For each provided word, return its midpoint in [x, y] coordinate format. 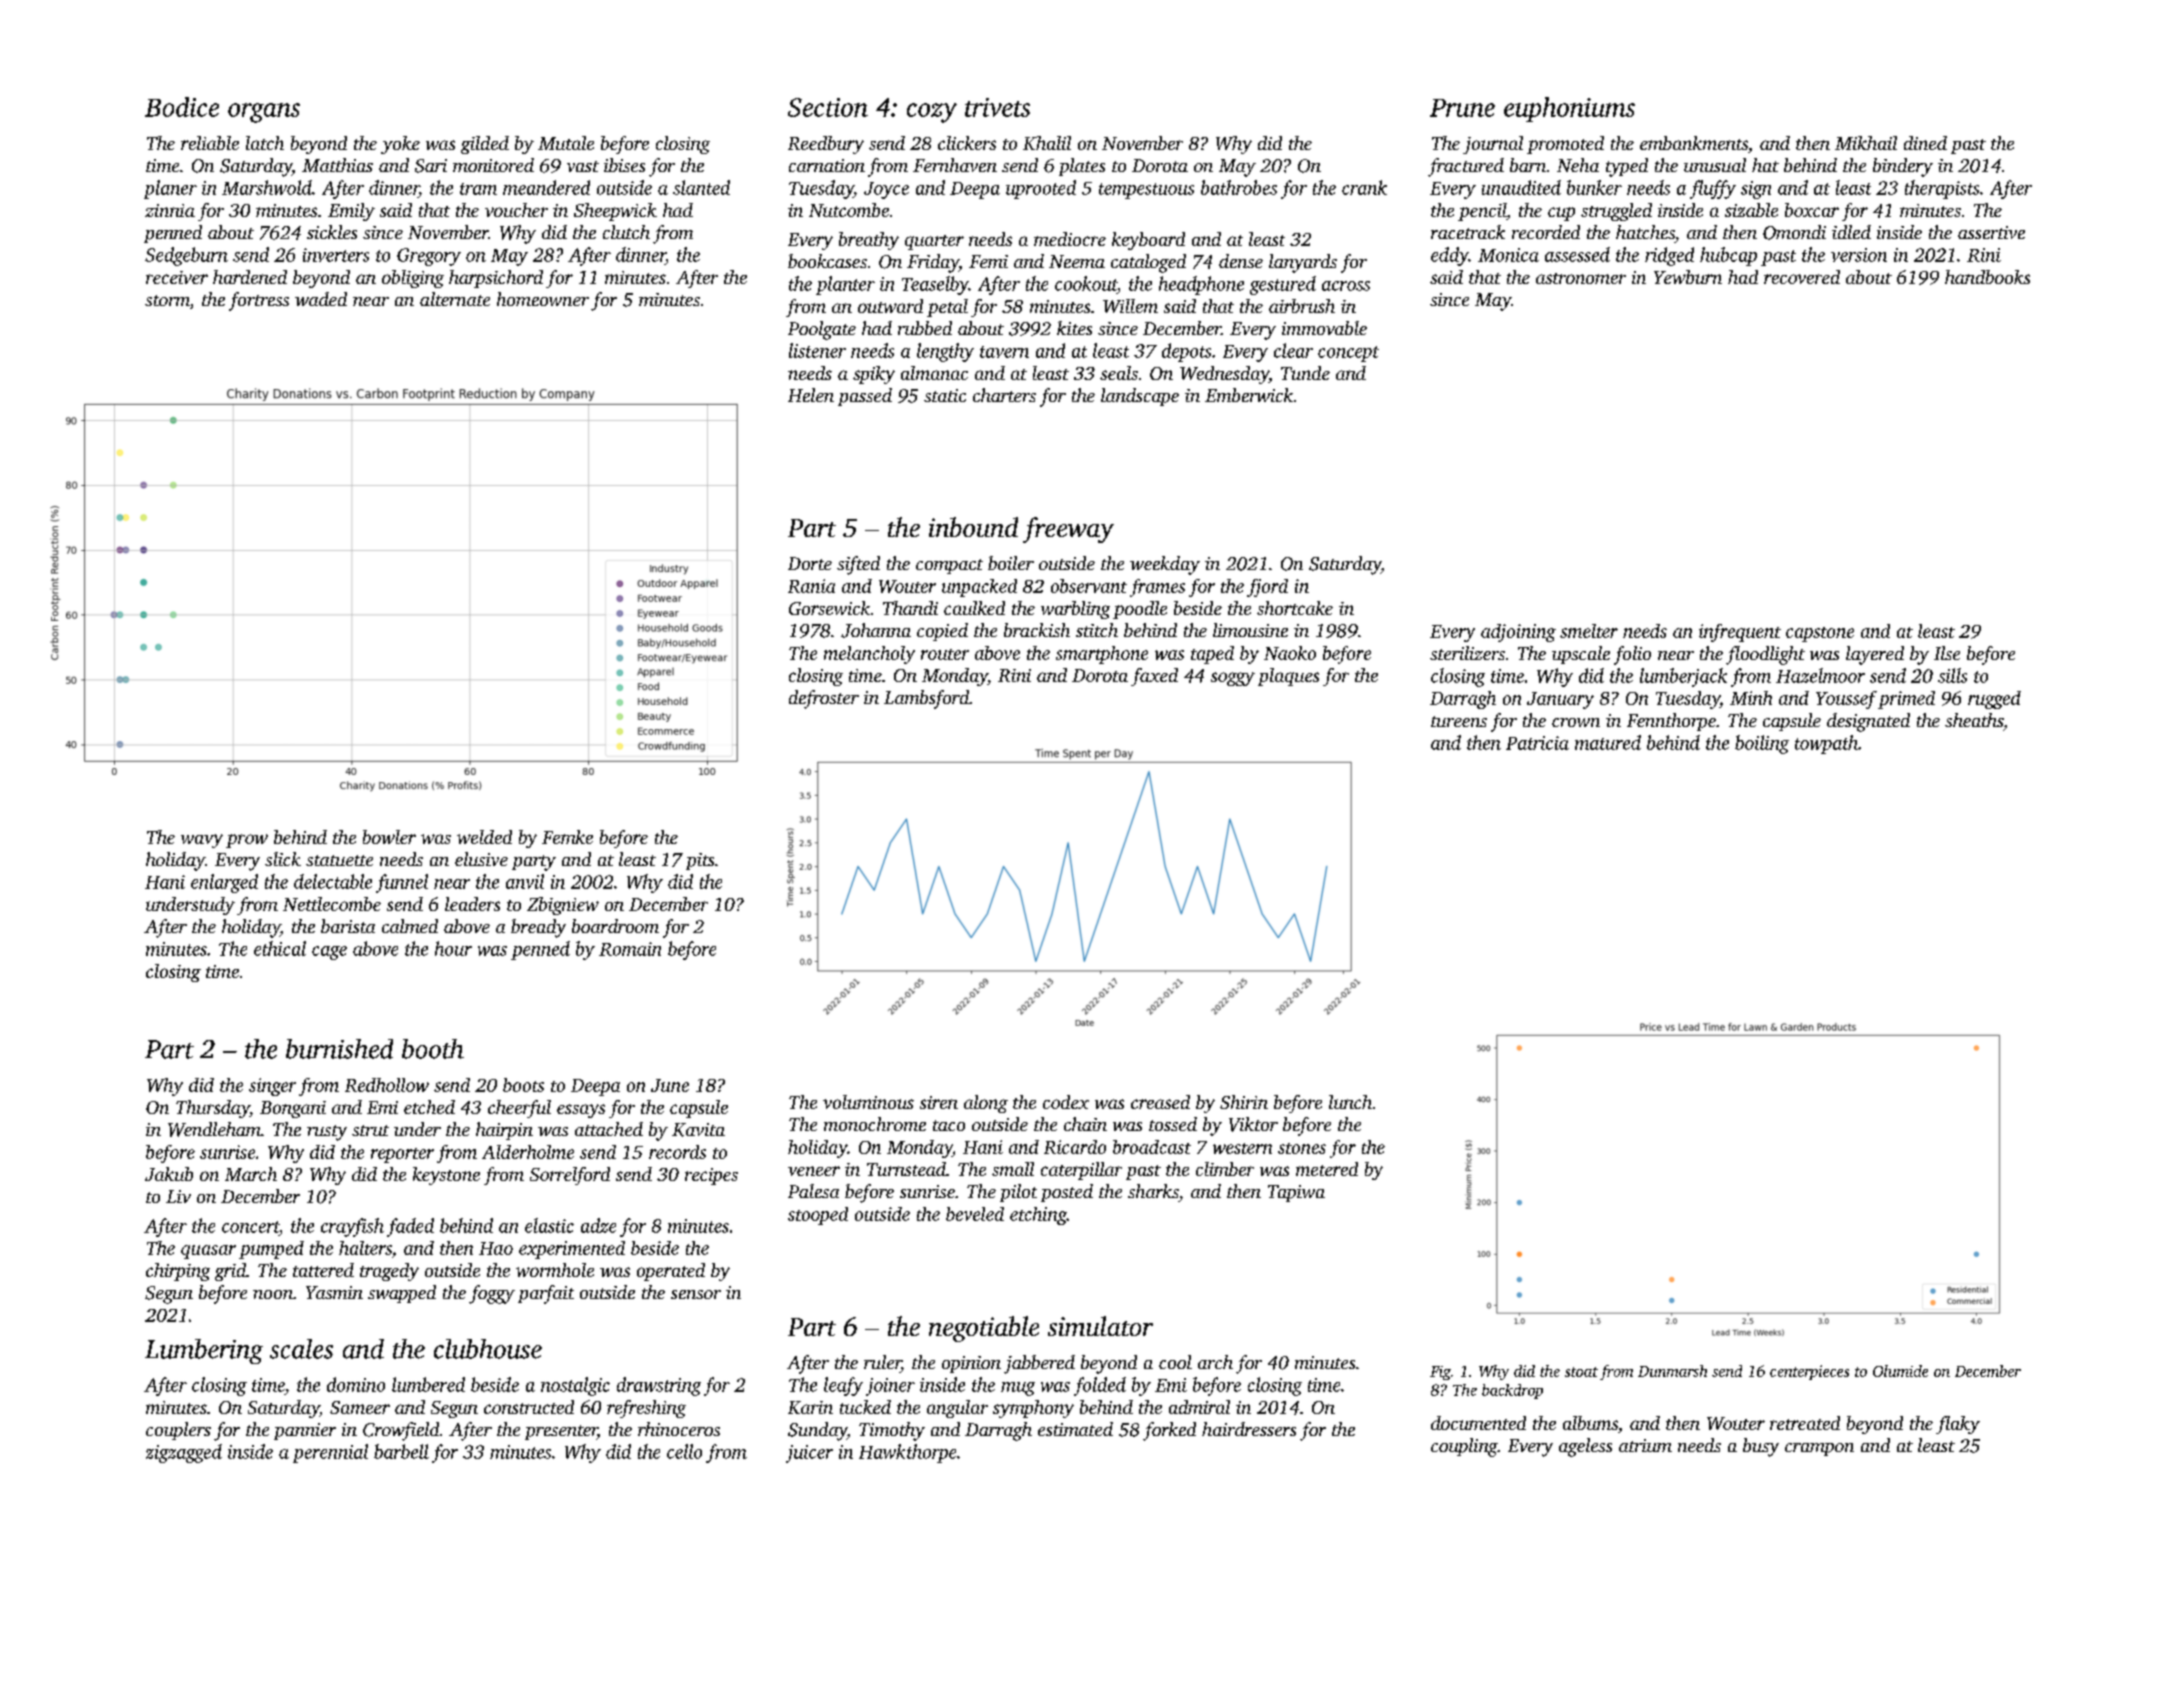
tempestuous [1146, 191]
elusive [481, 859]
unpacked [979, 588]
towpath [1826, 744]
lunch [1350, 1102]
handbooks [1987, 277]
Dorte [810, 563]
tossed [1173, 1124]
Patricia [1537, 743]
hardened [250, 277]
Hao [496, 1248]
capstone [1820, 634]
